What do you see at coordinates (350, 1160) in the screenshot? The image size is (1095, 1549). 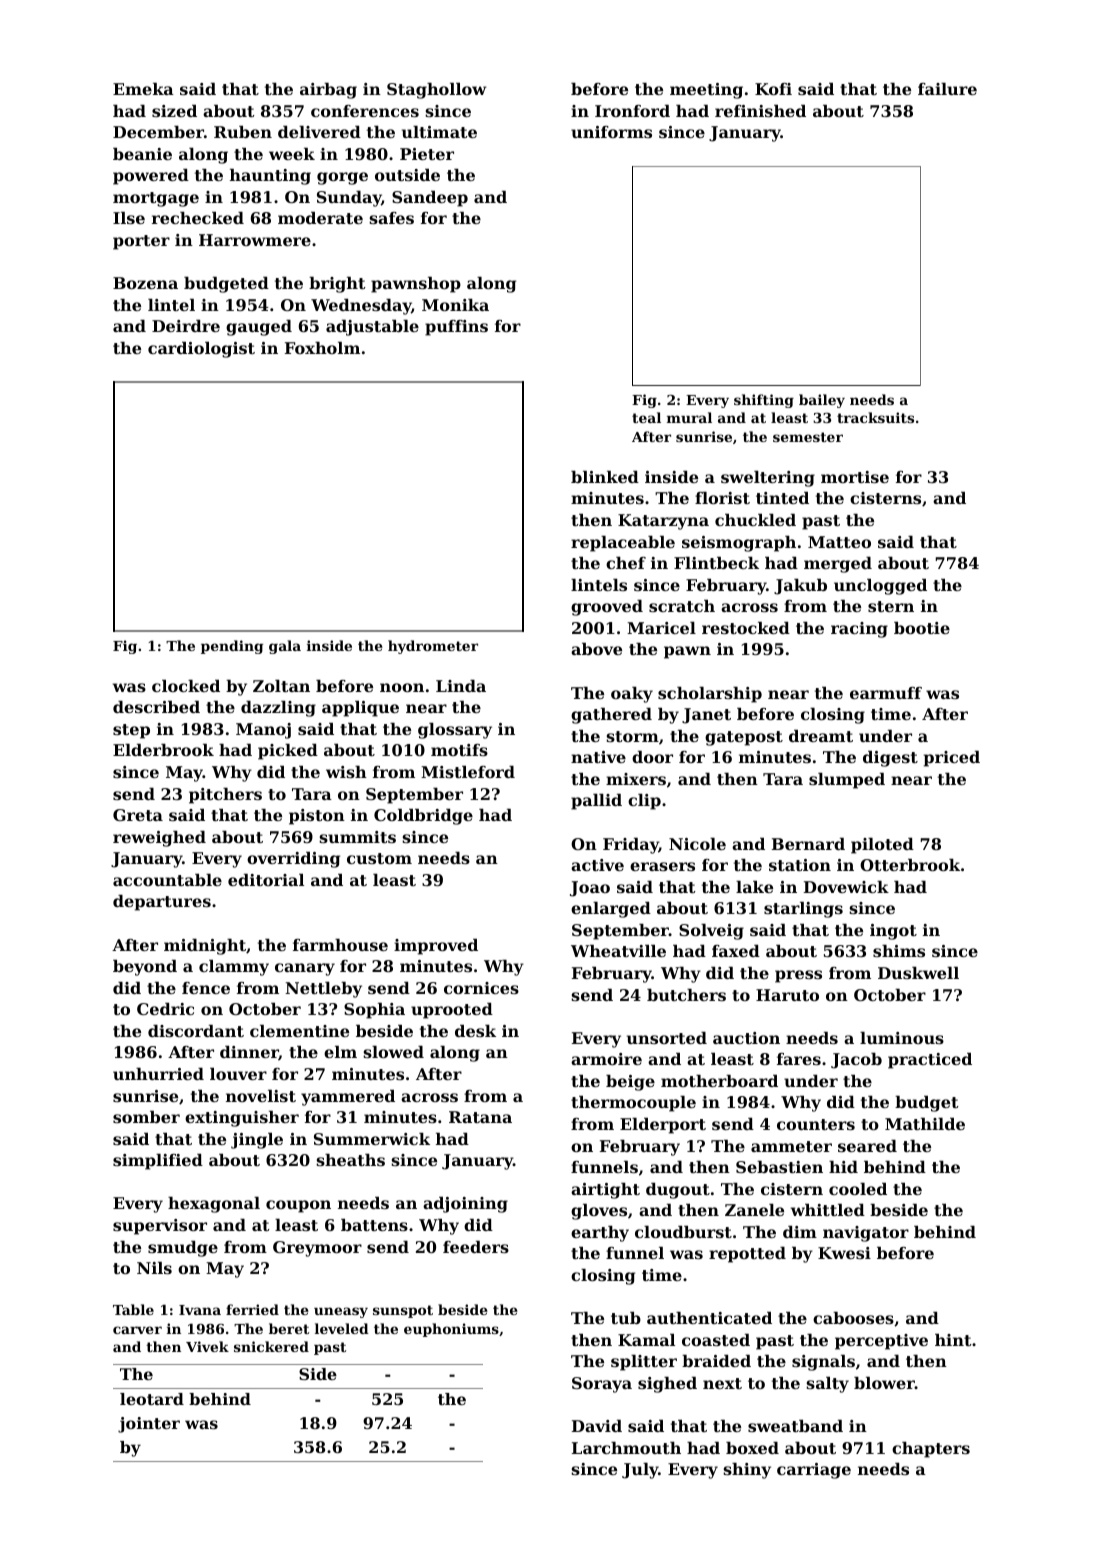 I see `sheaths` at bounding box center [350, 1160].
